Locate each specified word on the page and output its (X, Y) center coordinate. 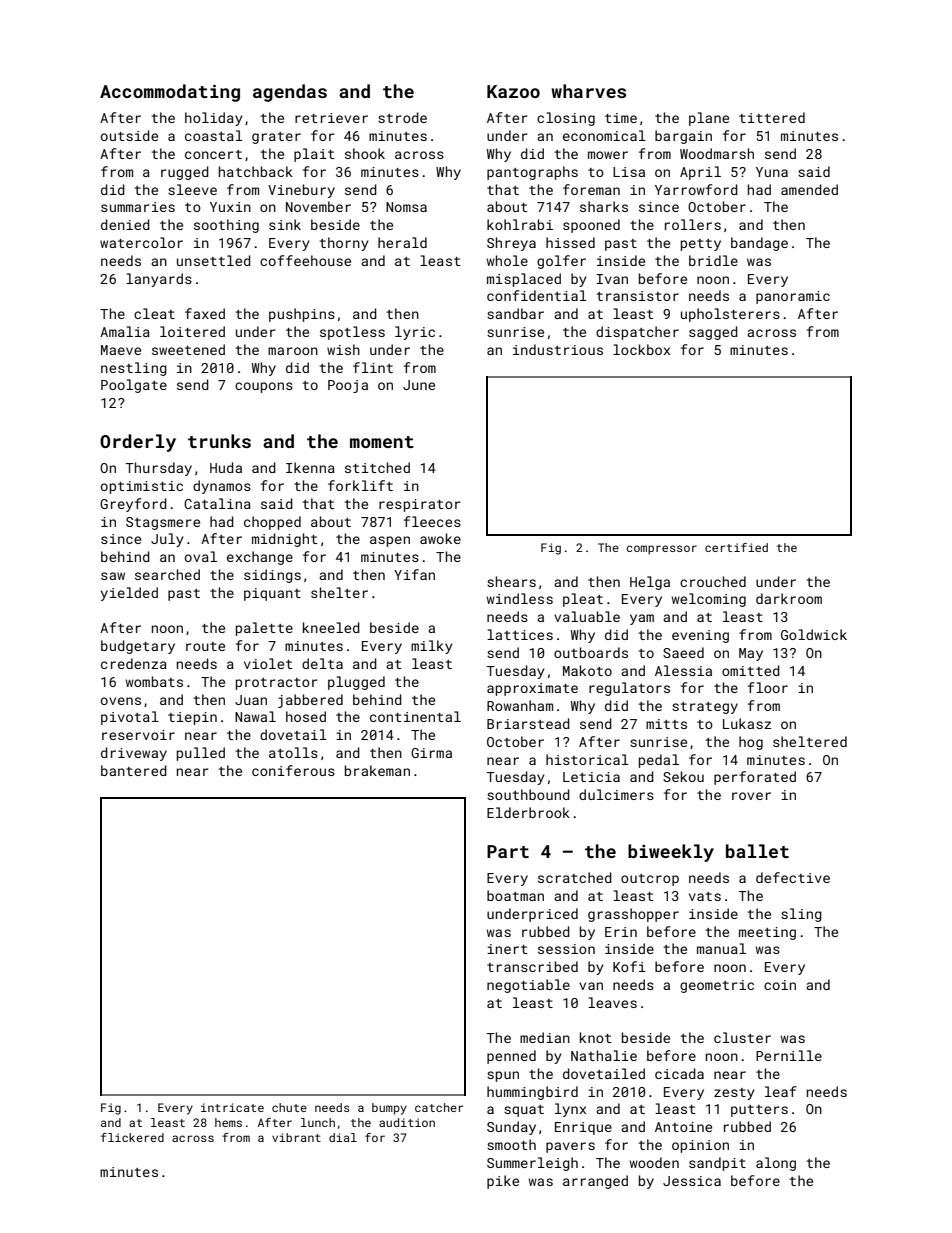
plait (314, 155)
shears (511, 581)
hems (228, 1122)
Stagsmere (163, 523)
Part (508, 851)
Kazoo (513, 91)
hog (751, 743)
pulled (201, 754)
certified (736, 547)
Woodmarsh (717, 153)
